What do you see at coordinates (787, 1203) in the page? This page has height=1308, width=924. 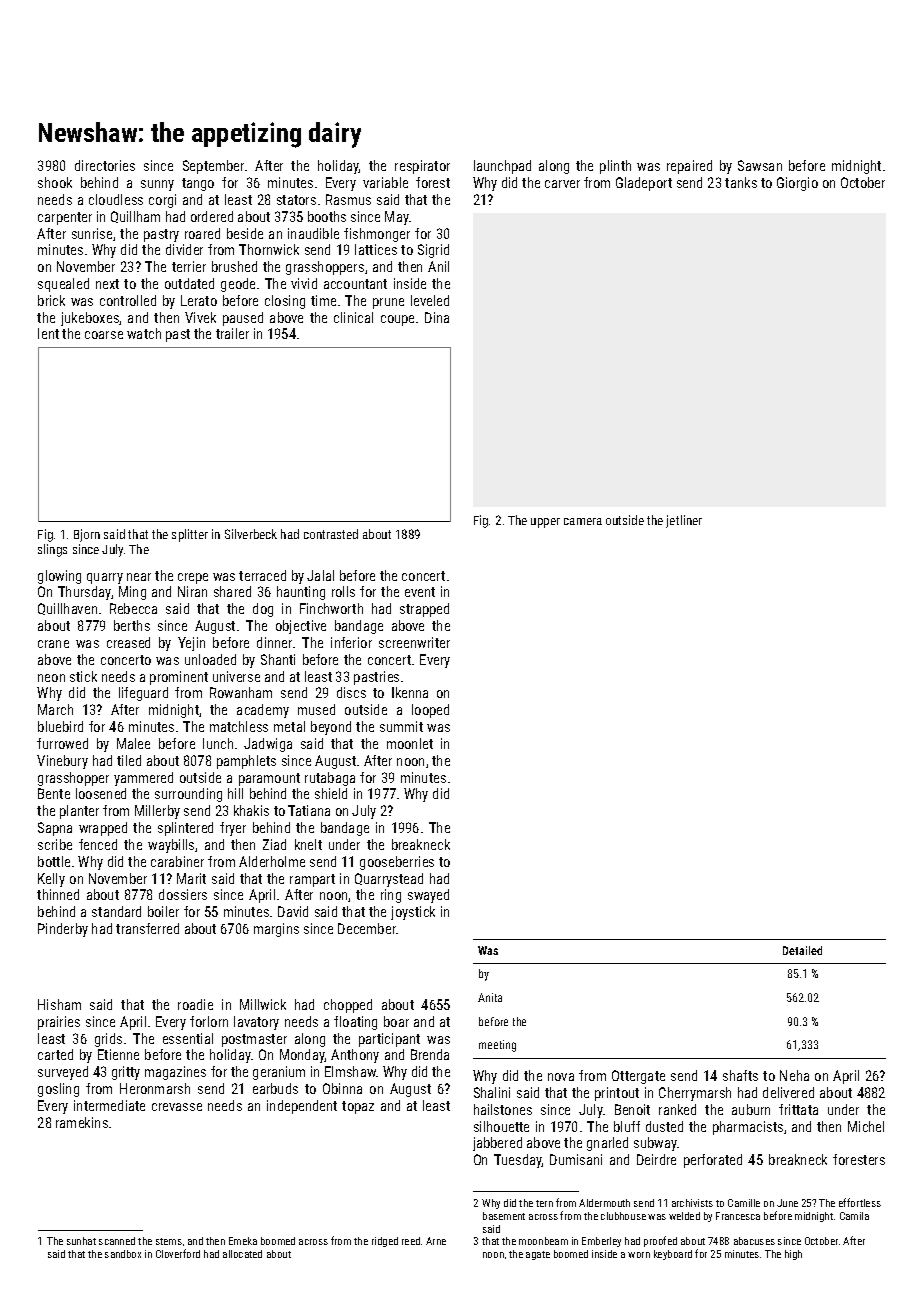 I see `June` at bounding box center [787, 1203].
